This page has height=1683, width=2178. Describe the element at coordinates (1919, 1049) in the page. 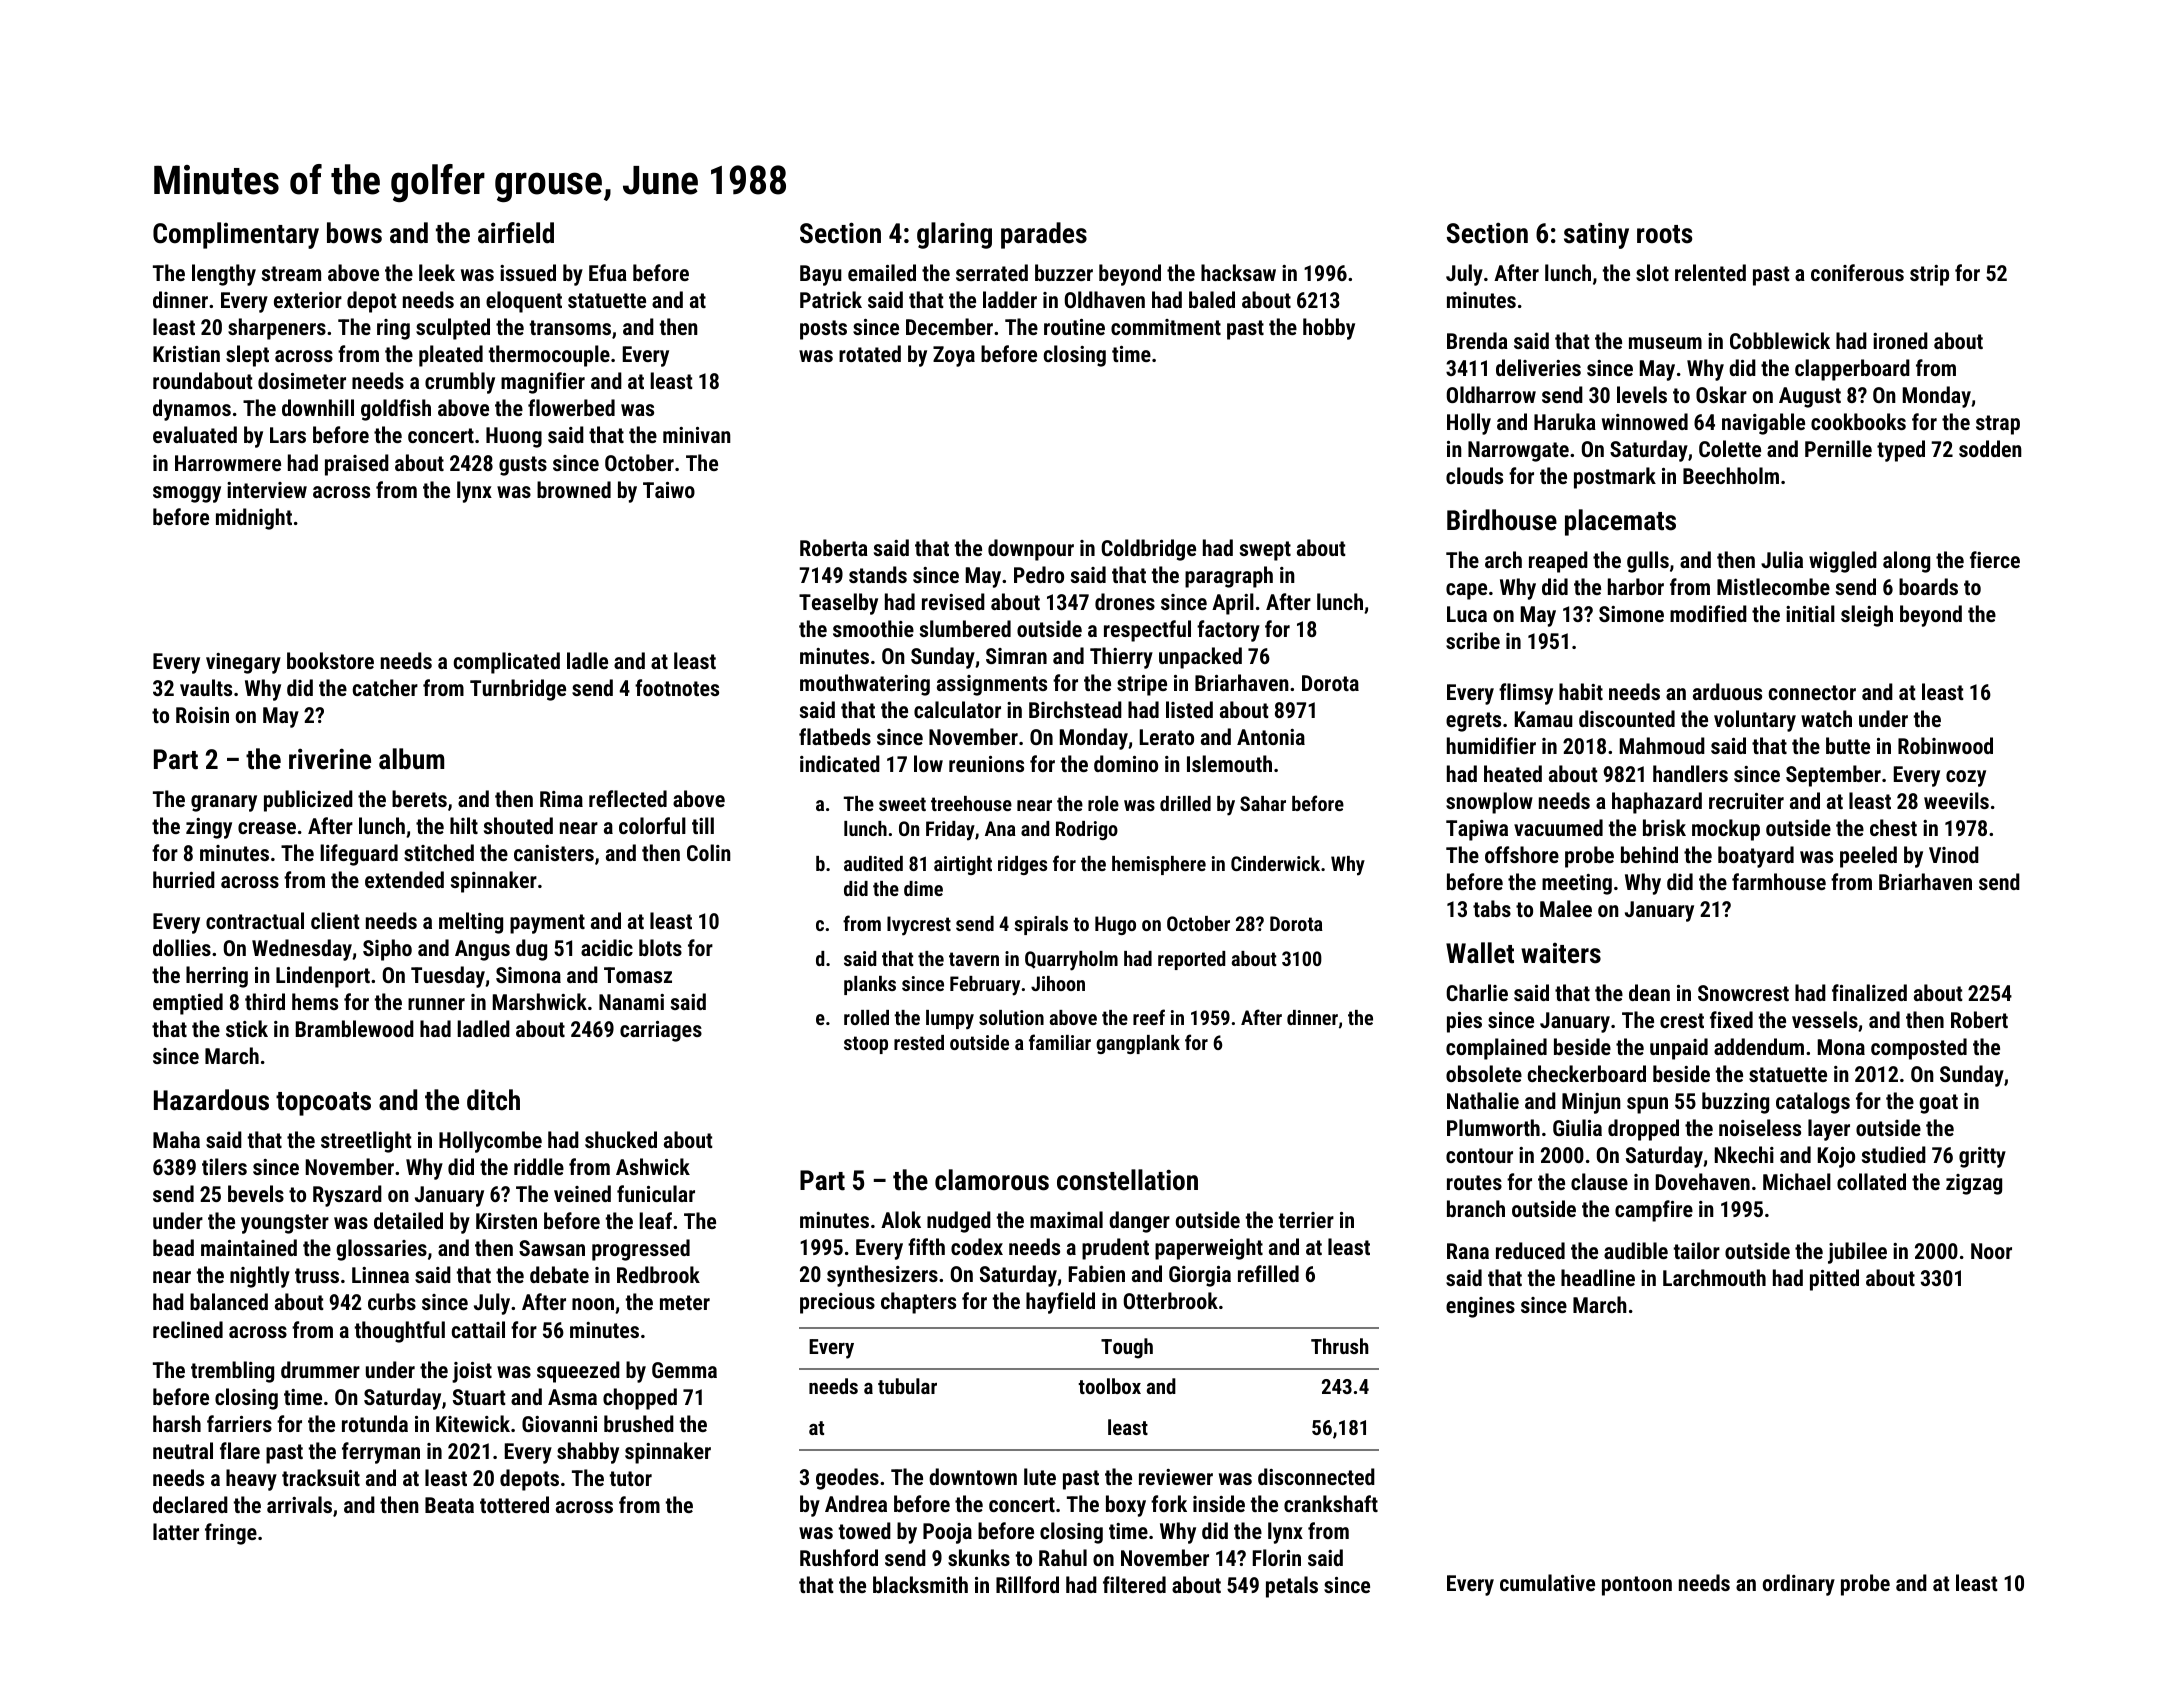

I see `composted` at that location.
